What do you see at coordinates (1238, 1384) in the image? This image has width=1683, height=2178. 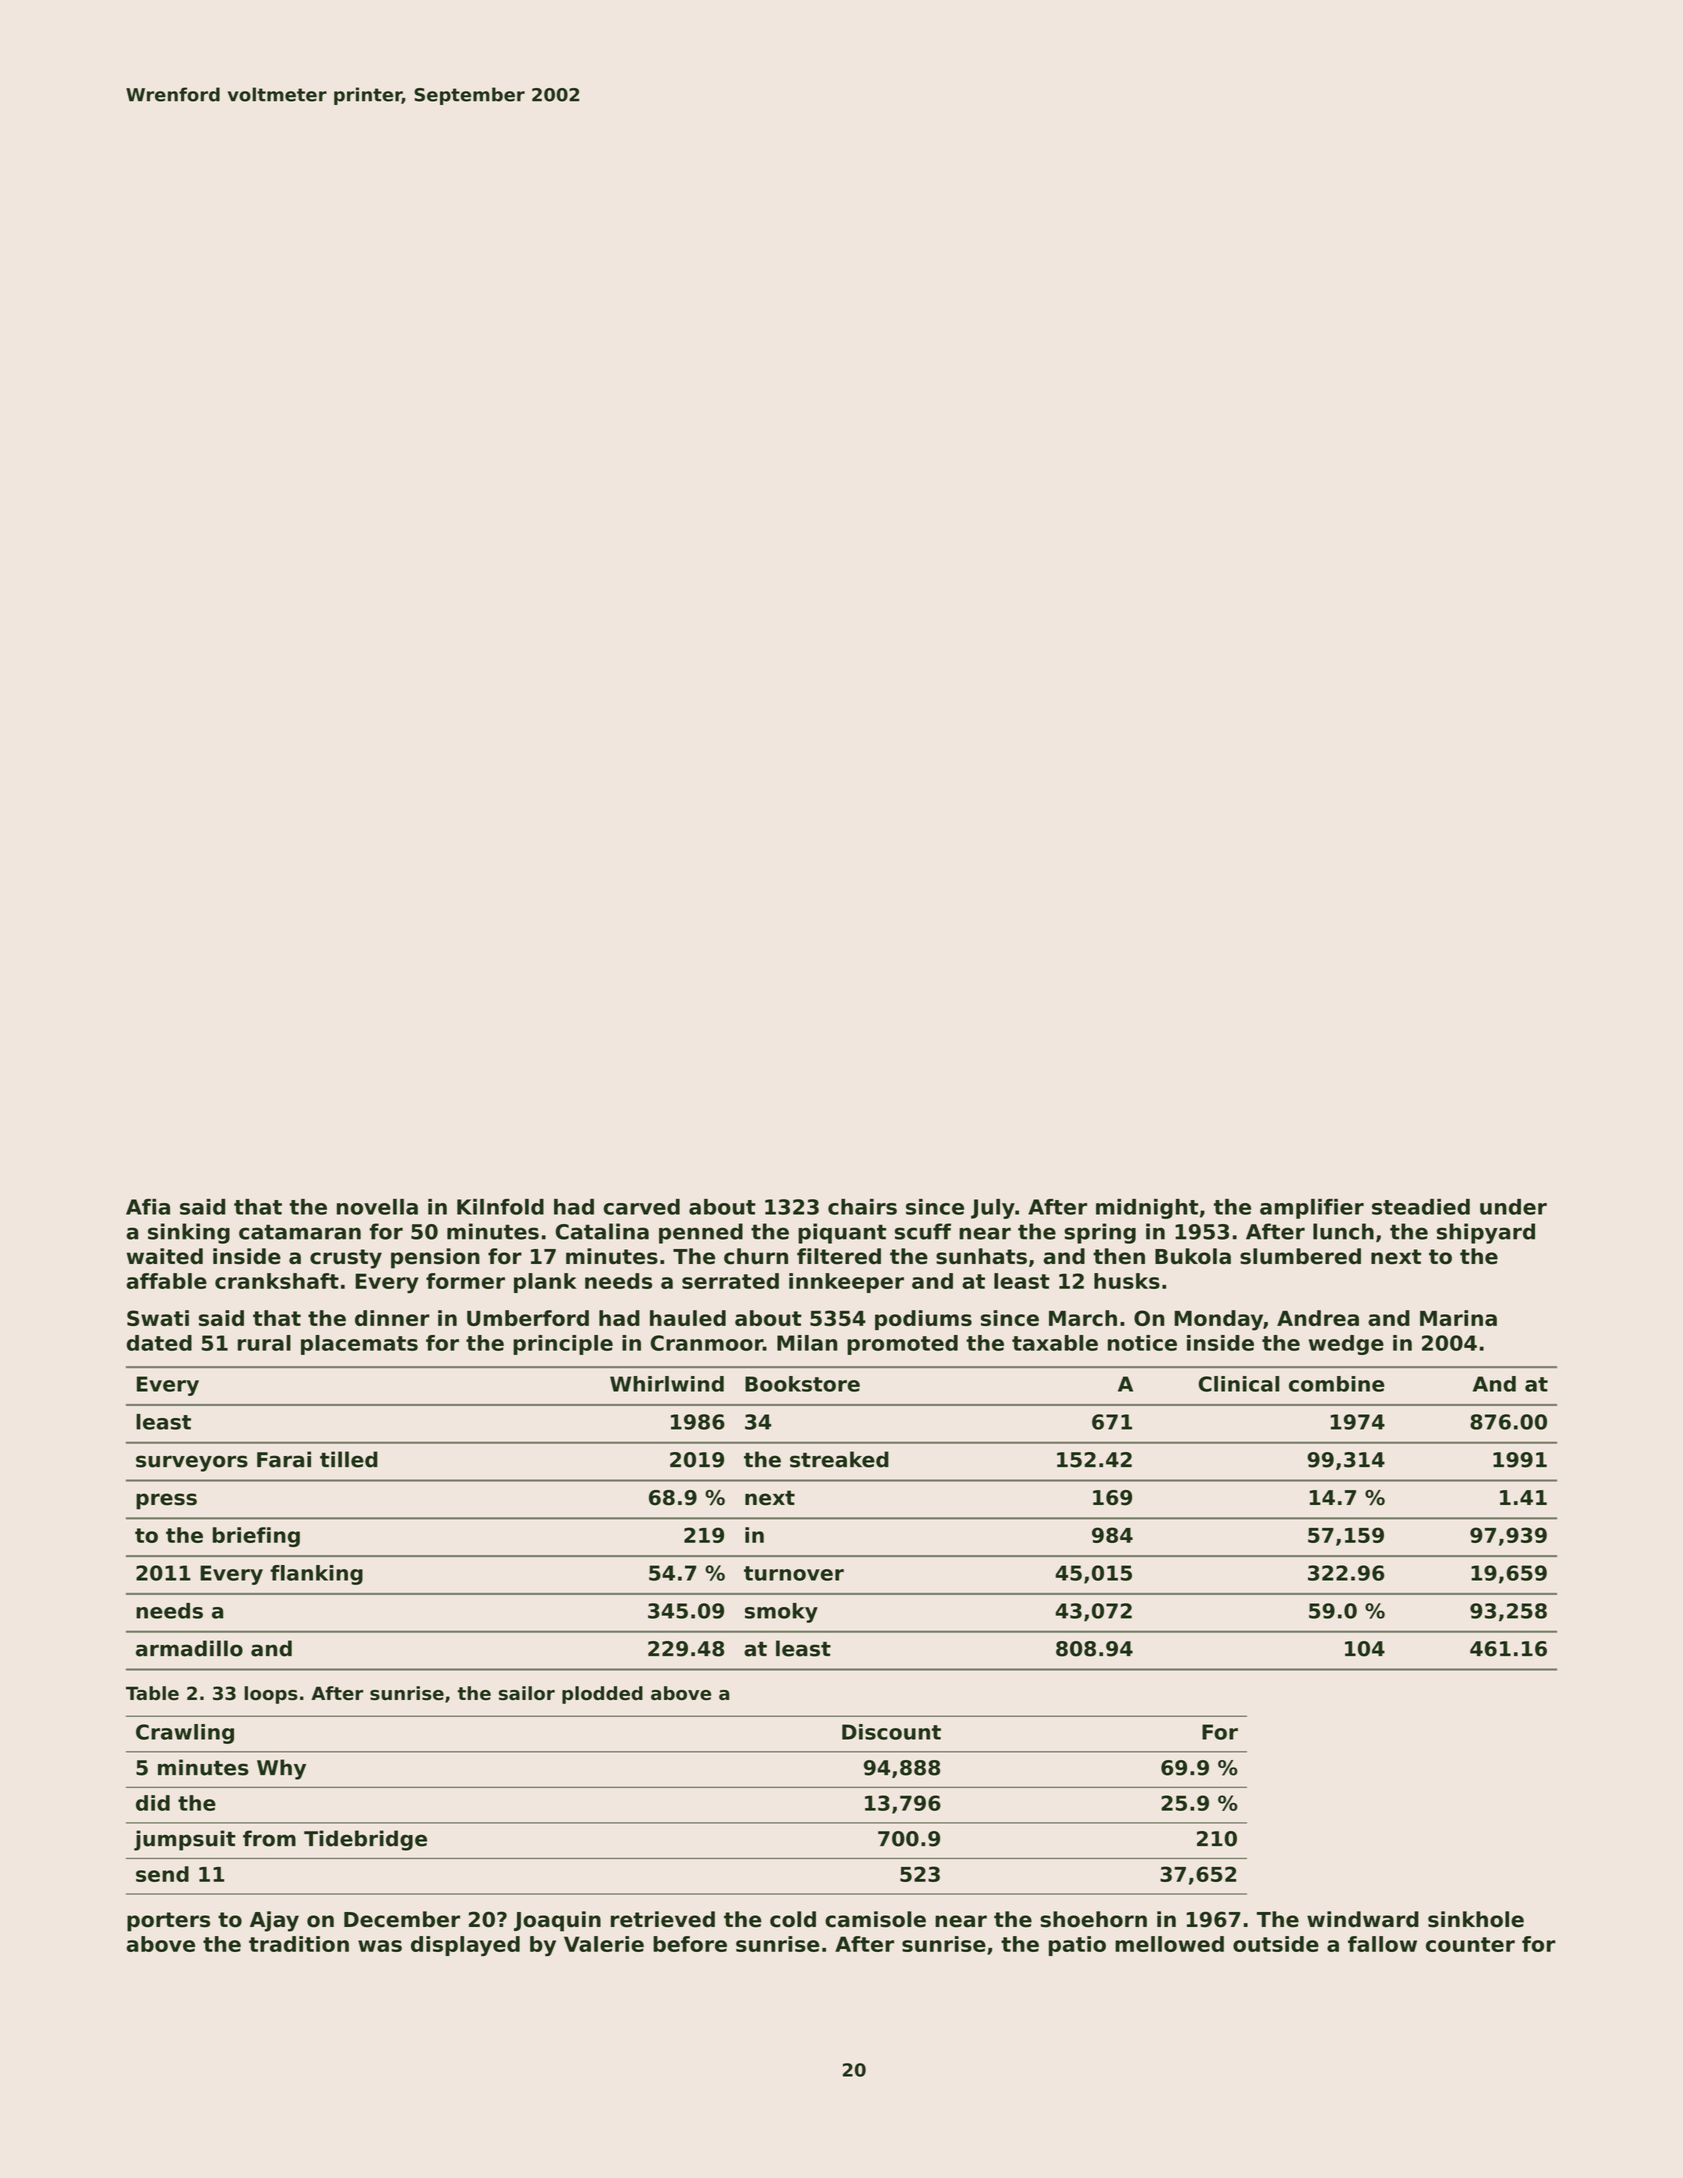 I see `Clinical` at bounding box center [1238, 1384].
